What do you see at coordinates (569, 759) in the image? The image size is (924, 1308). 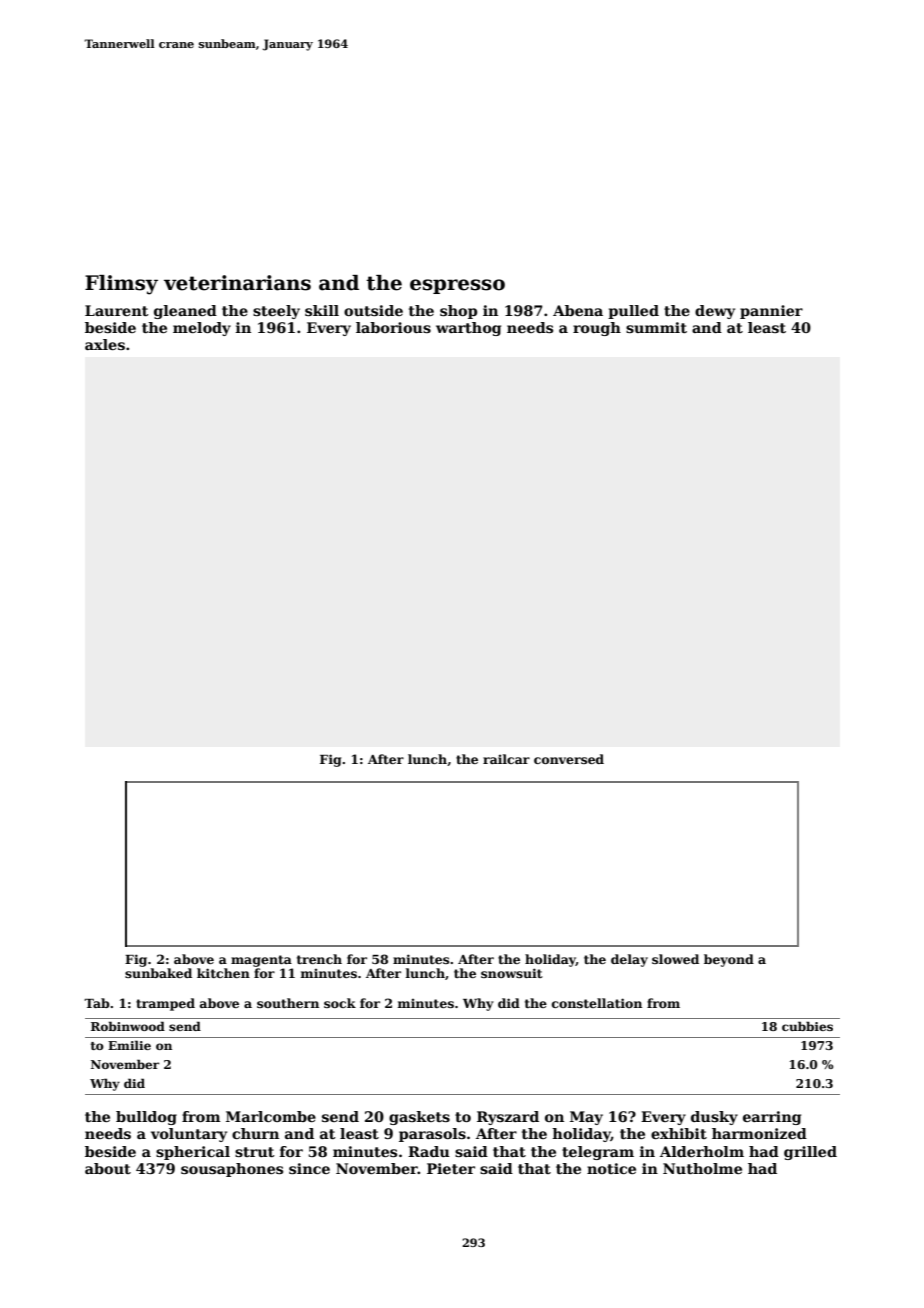 I see `conversed` at bounding box center [569, 759].
